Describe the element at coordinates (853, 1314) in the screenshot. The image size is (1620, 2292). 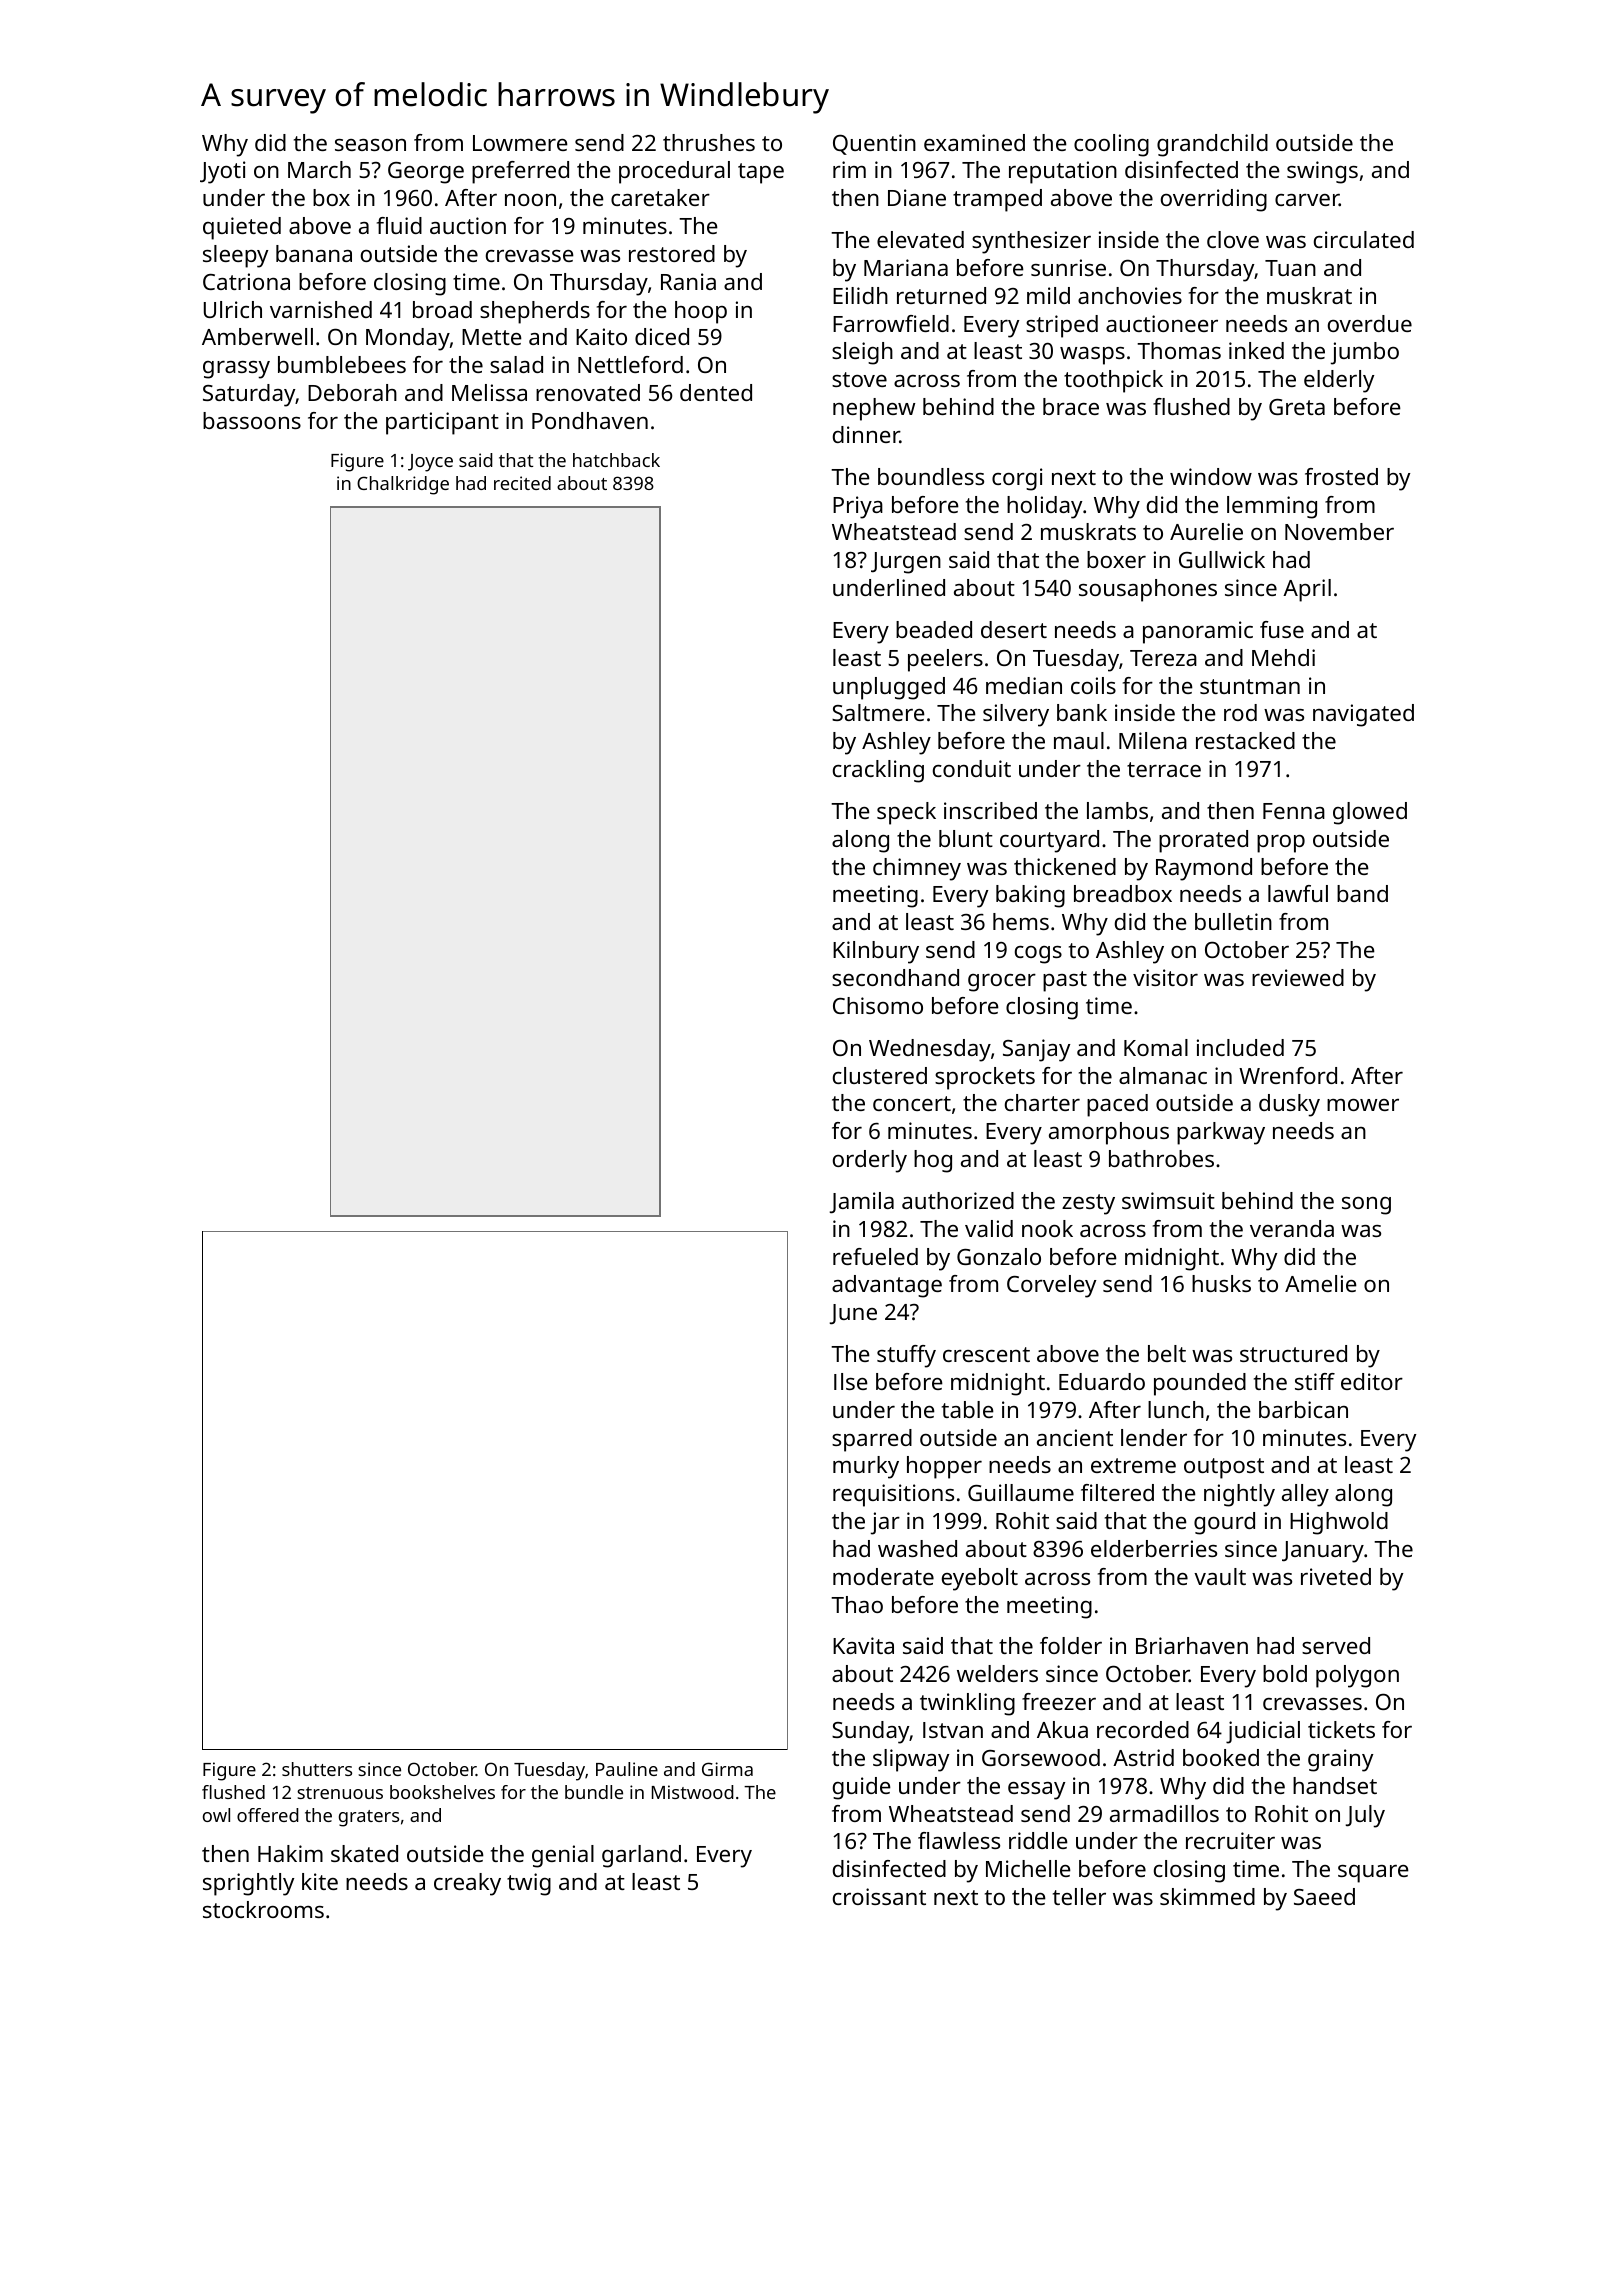
I see `June` at that location.
